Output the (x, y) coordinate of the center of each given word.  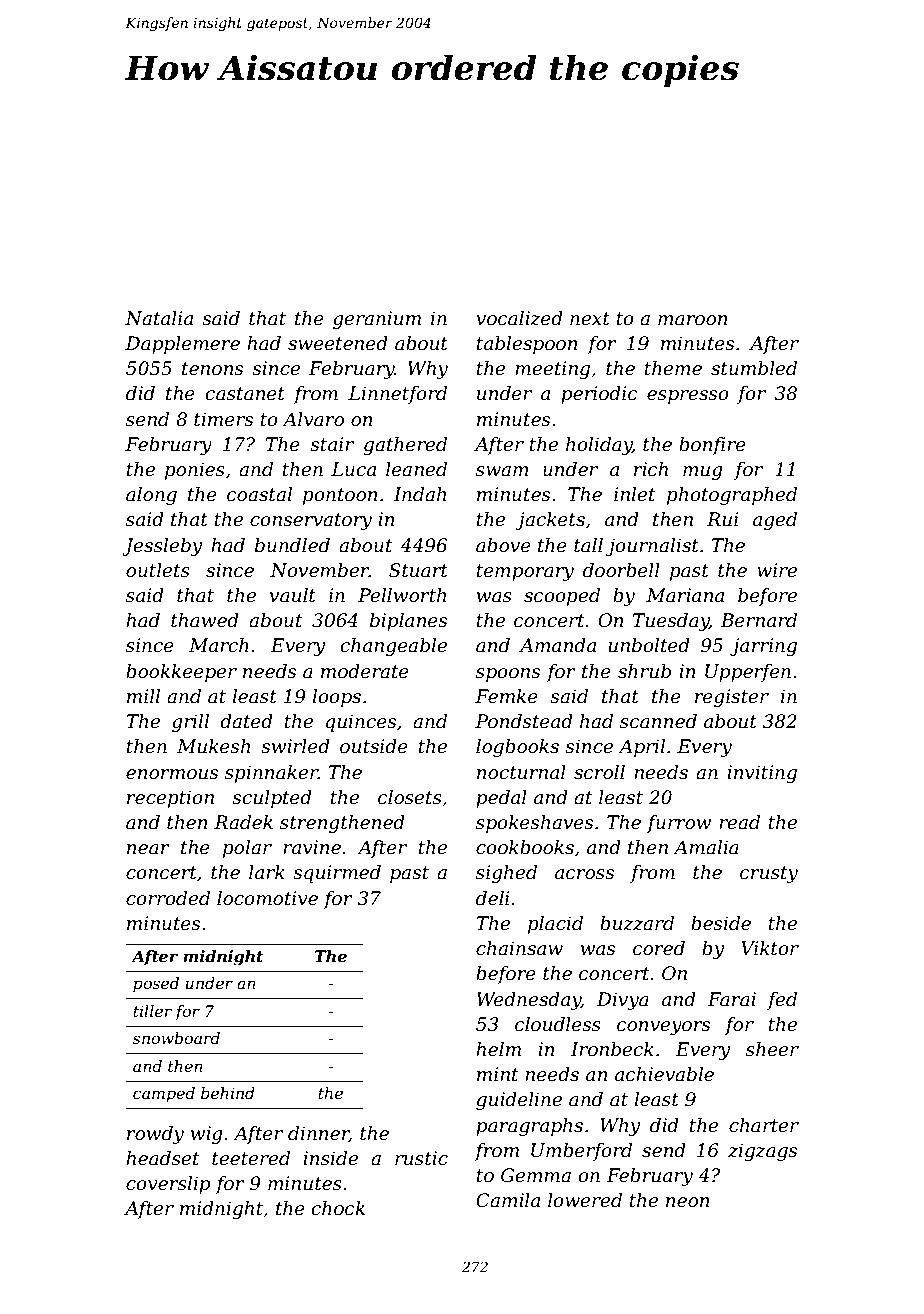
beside (721, 923)
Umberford (581, 1152)
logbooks (517, 748)
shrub (644, 671)
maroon (693, 320)
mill (143, 696)
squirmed (337, 874)
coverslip (168, 1185)
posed (156, 984)
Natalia (159, 318)
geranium (377, 320)
